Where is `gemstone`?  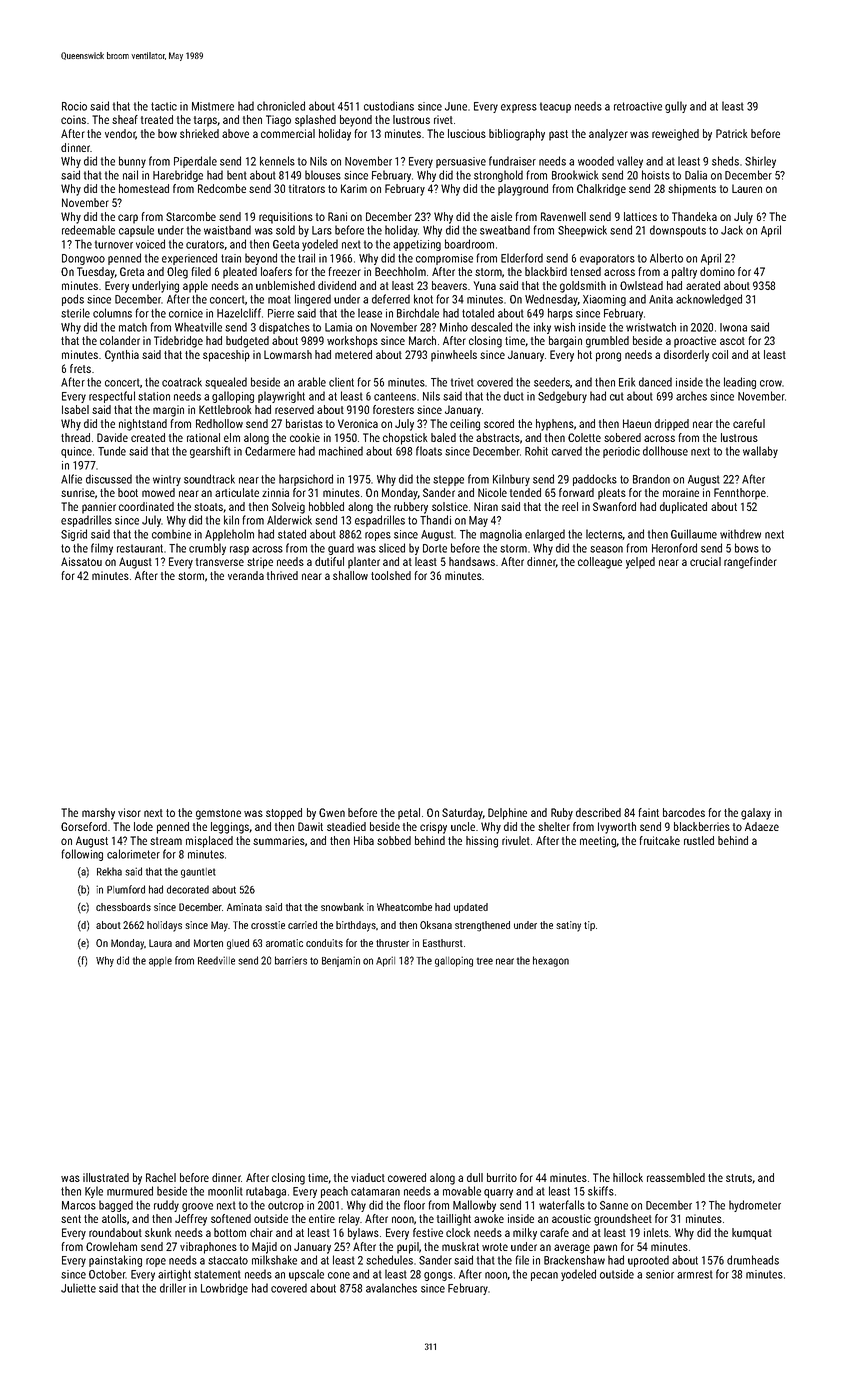
gemstone is located at coordinates (218, 814).
